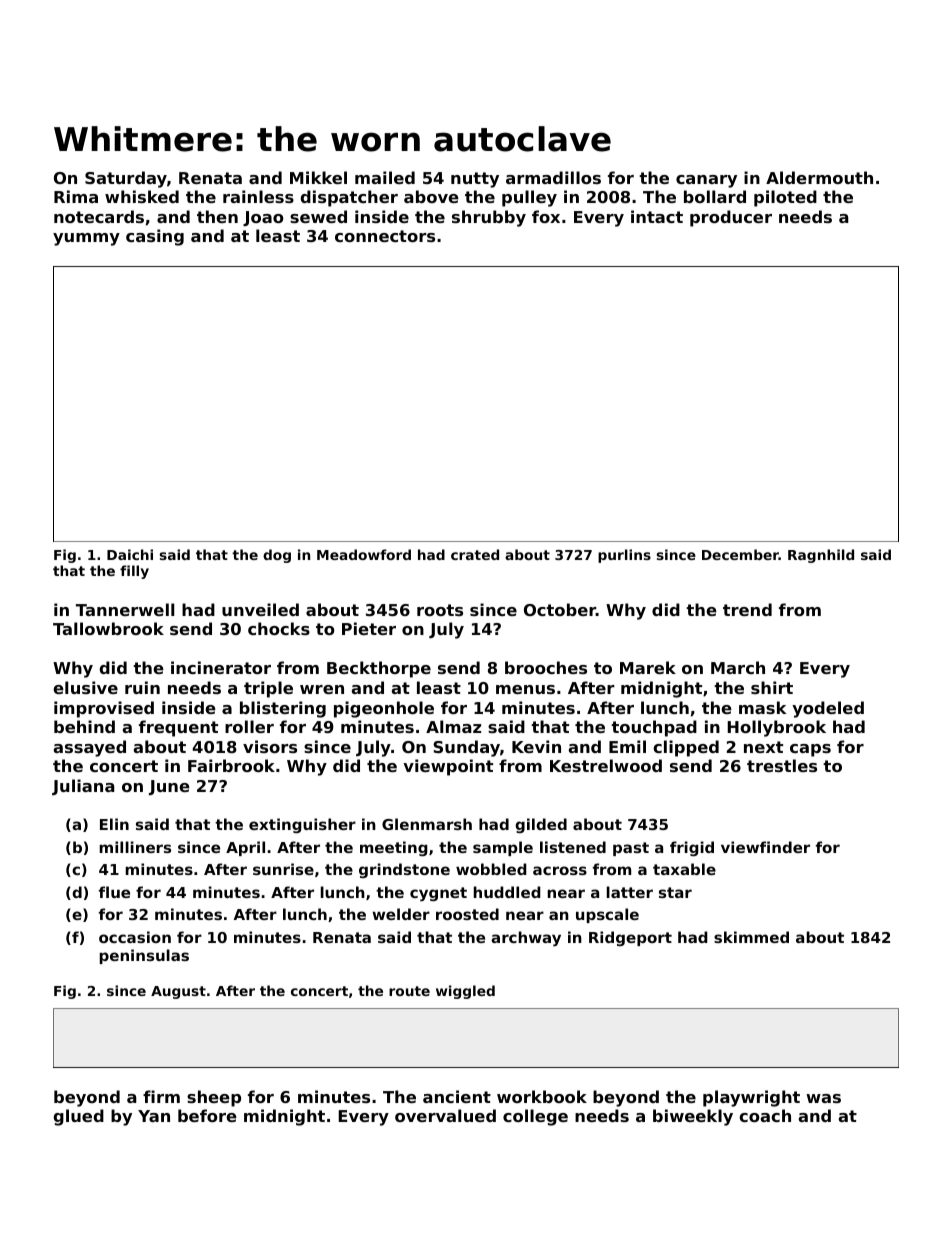 Image resolution: width=952 pixels, height=1233 pixels. Describe the element at coordinates (693, 1117) in the screenshot. I see `biweekly` at that location.
